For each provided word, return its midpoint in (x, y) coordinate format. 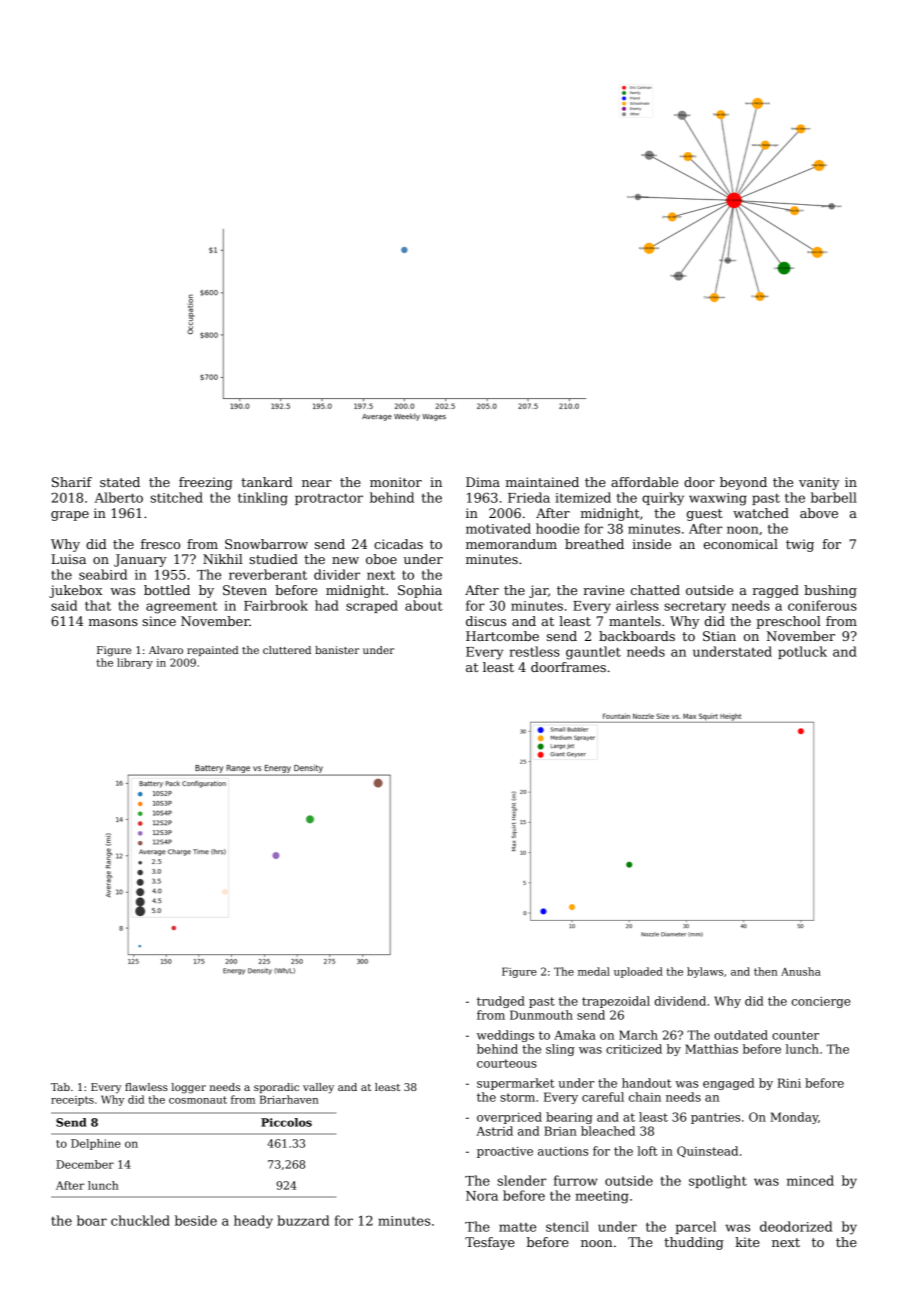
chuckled (140, 1220)
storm (517, 1097)
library (135, 663)
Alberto (119, 497)
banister (337, 650)
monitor (396, 482)
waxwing (718, 499)
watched (761, 513)
